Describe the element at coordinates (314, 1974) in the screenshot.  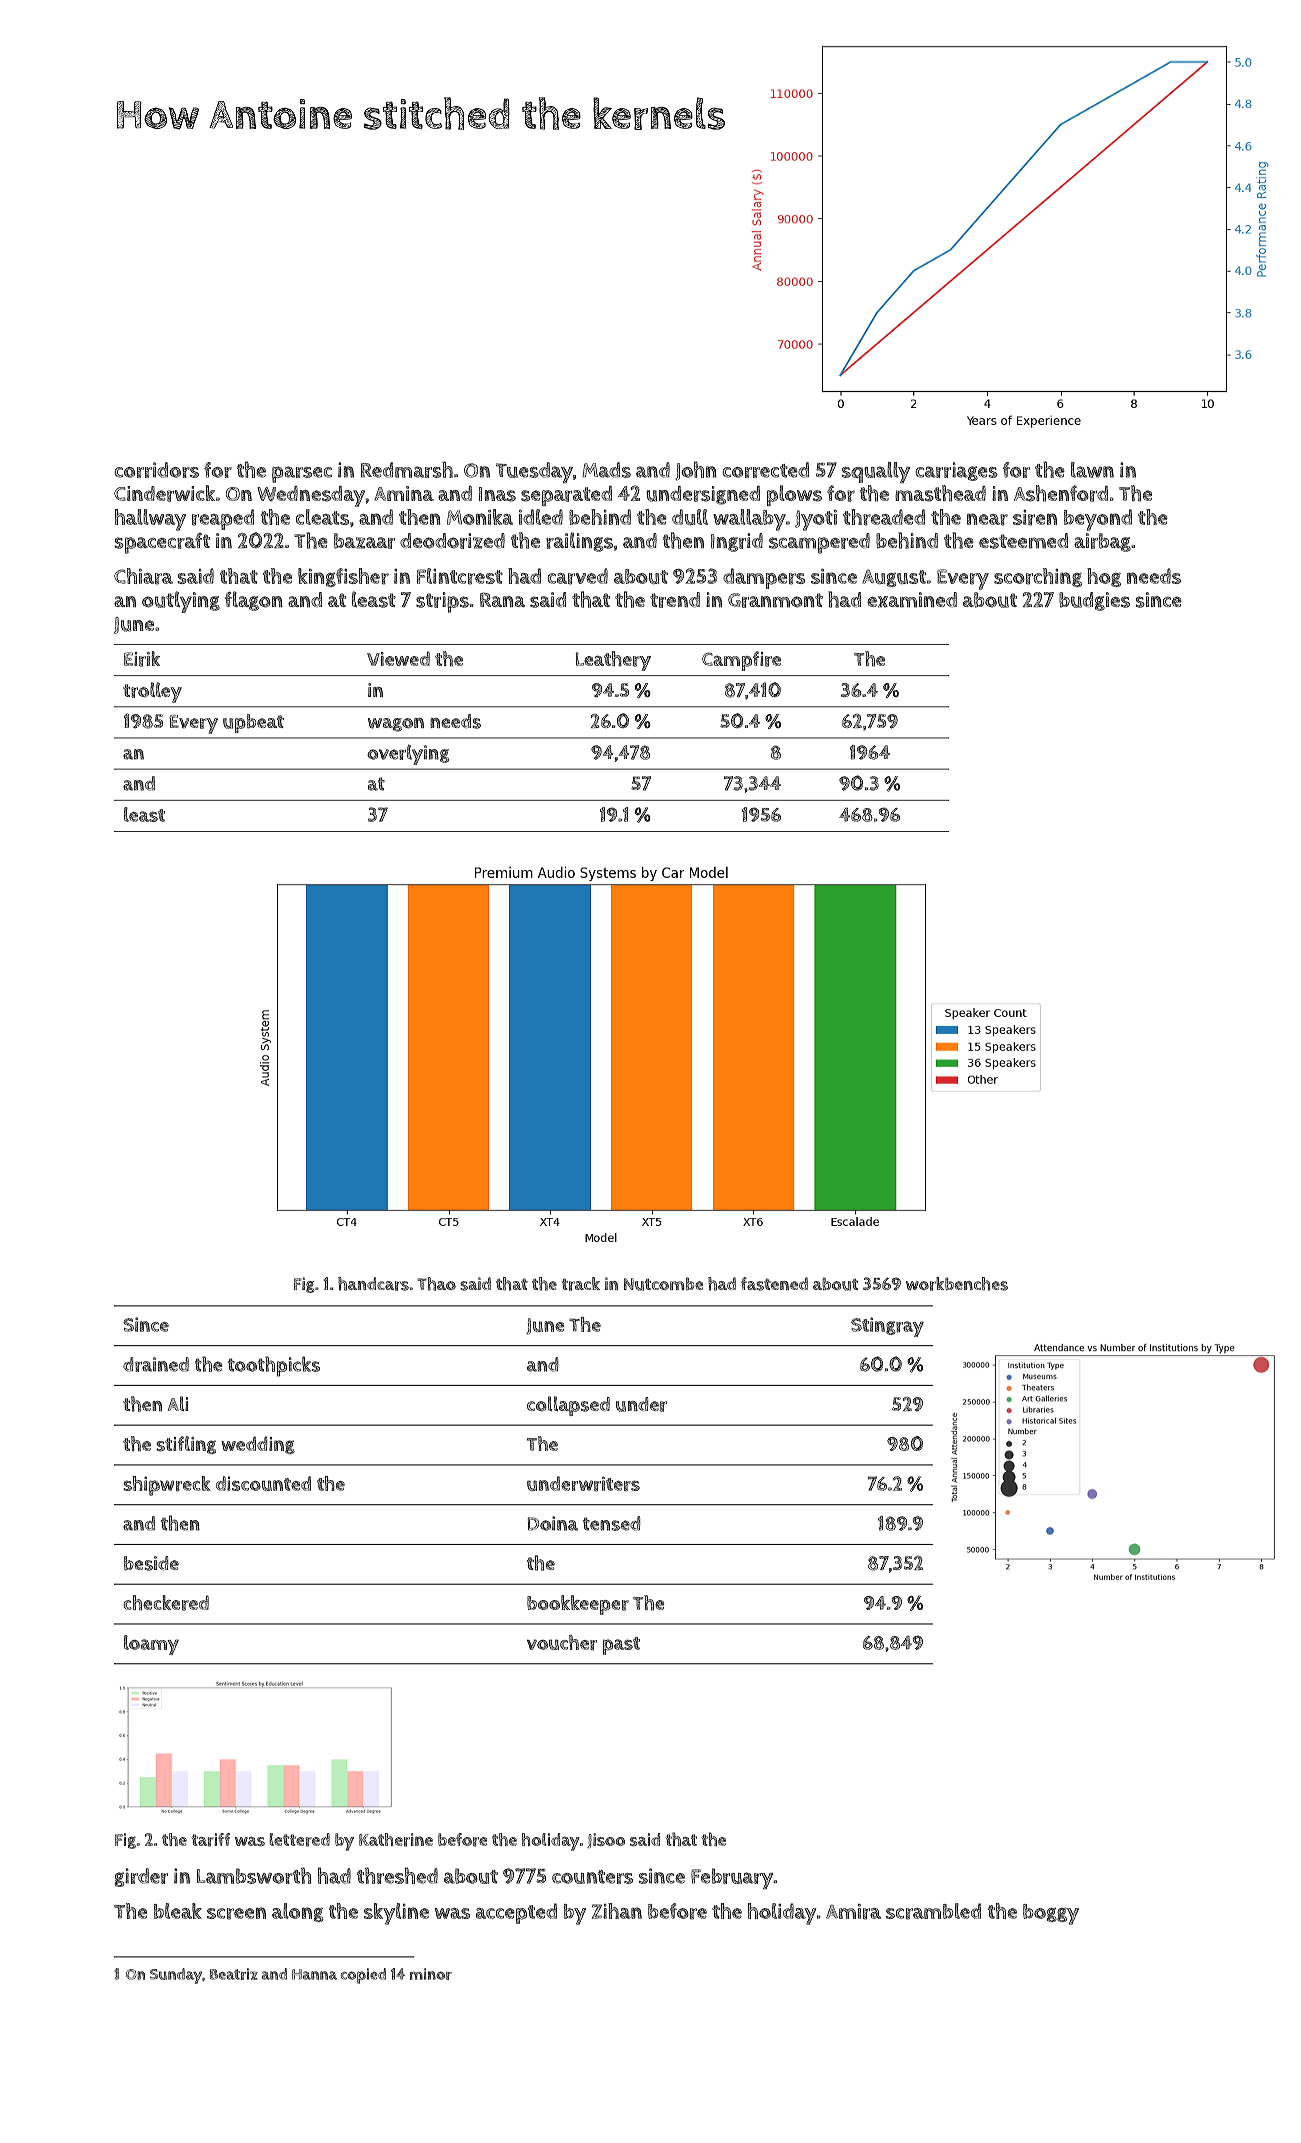
I see `Hanna` at that location.
